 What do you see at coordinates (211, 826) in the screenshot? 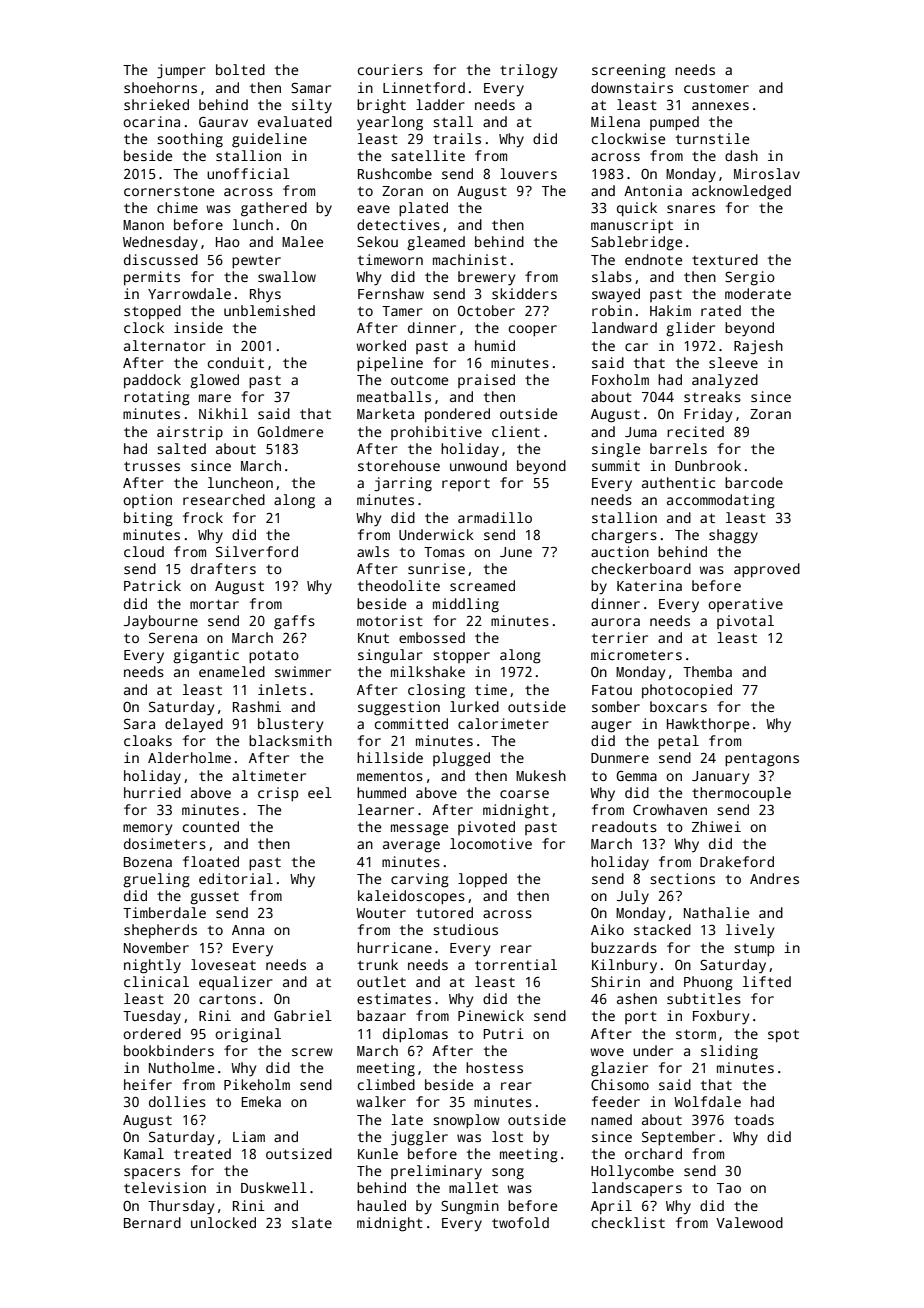
I see `counted` at bounding box center [211, 826].
